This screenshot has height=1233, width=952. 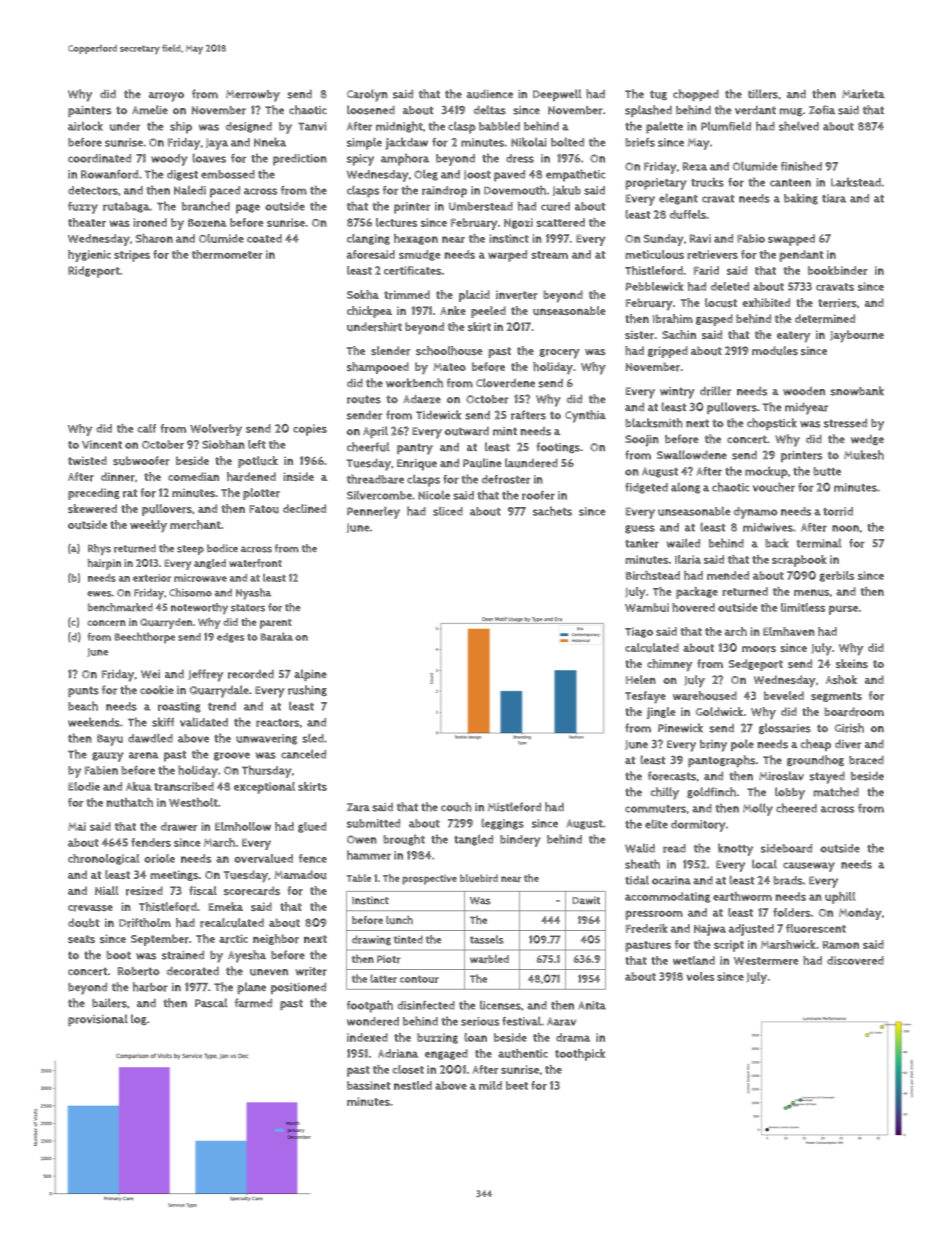 I want to click on schoolhouse, so click(x=449, y=350).
